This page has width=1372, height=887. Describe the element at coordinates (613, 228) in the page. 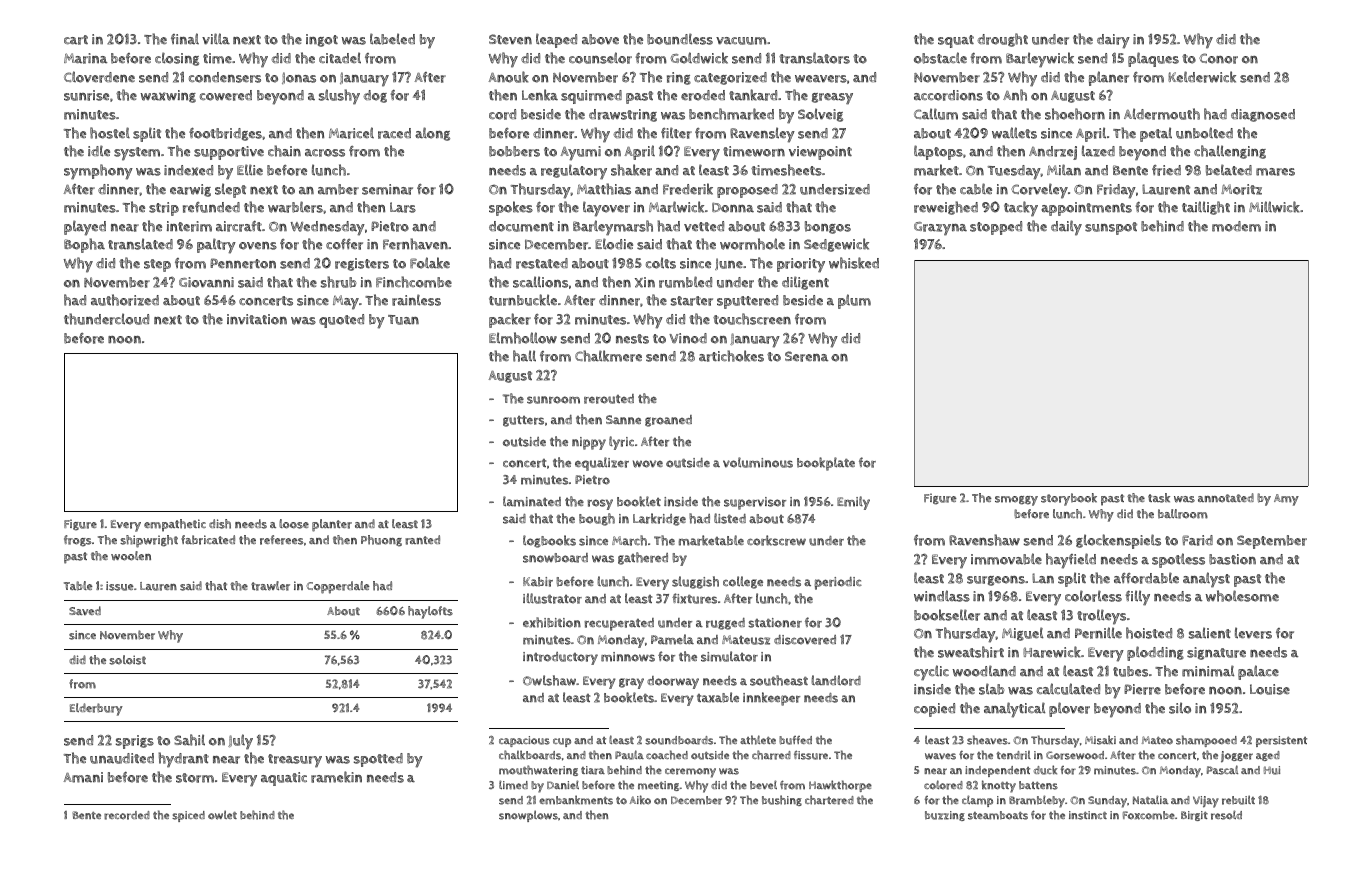

I see `Barleymarsh` at that location.
